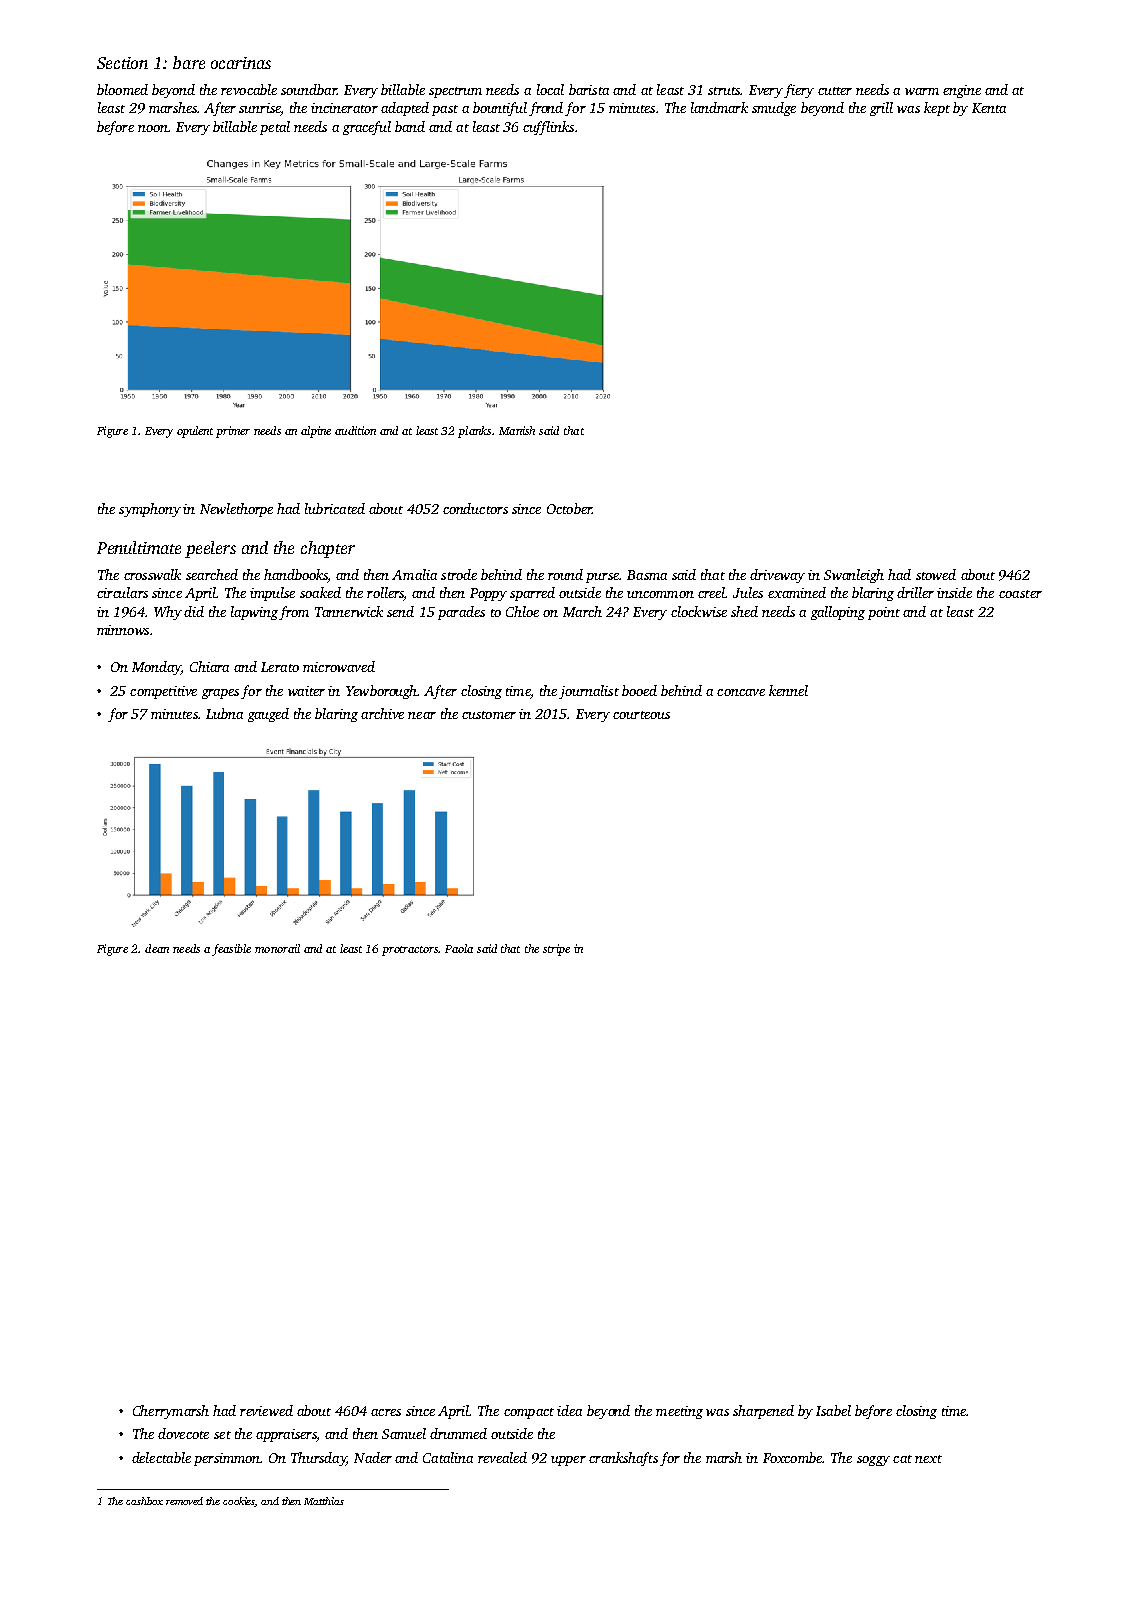 This screenshot has width=1143, height=1617. What do you see at coordinates (881, 109) in the screenshot?
I see `grill` at bounding box center [881, 109].
